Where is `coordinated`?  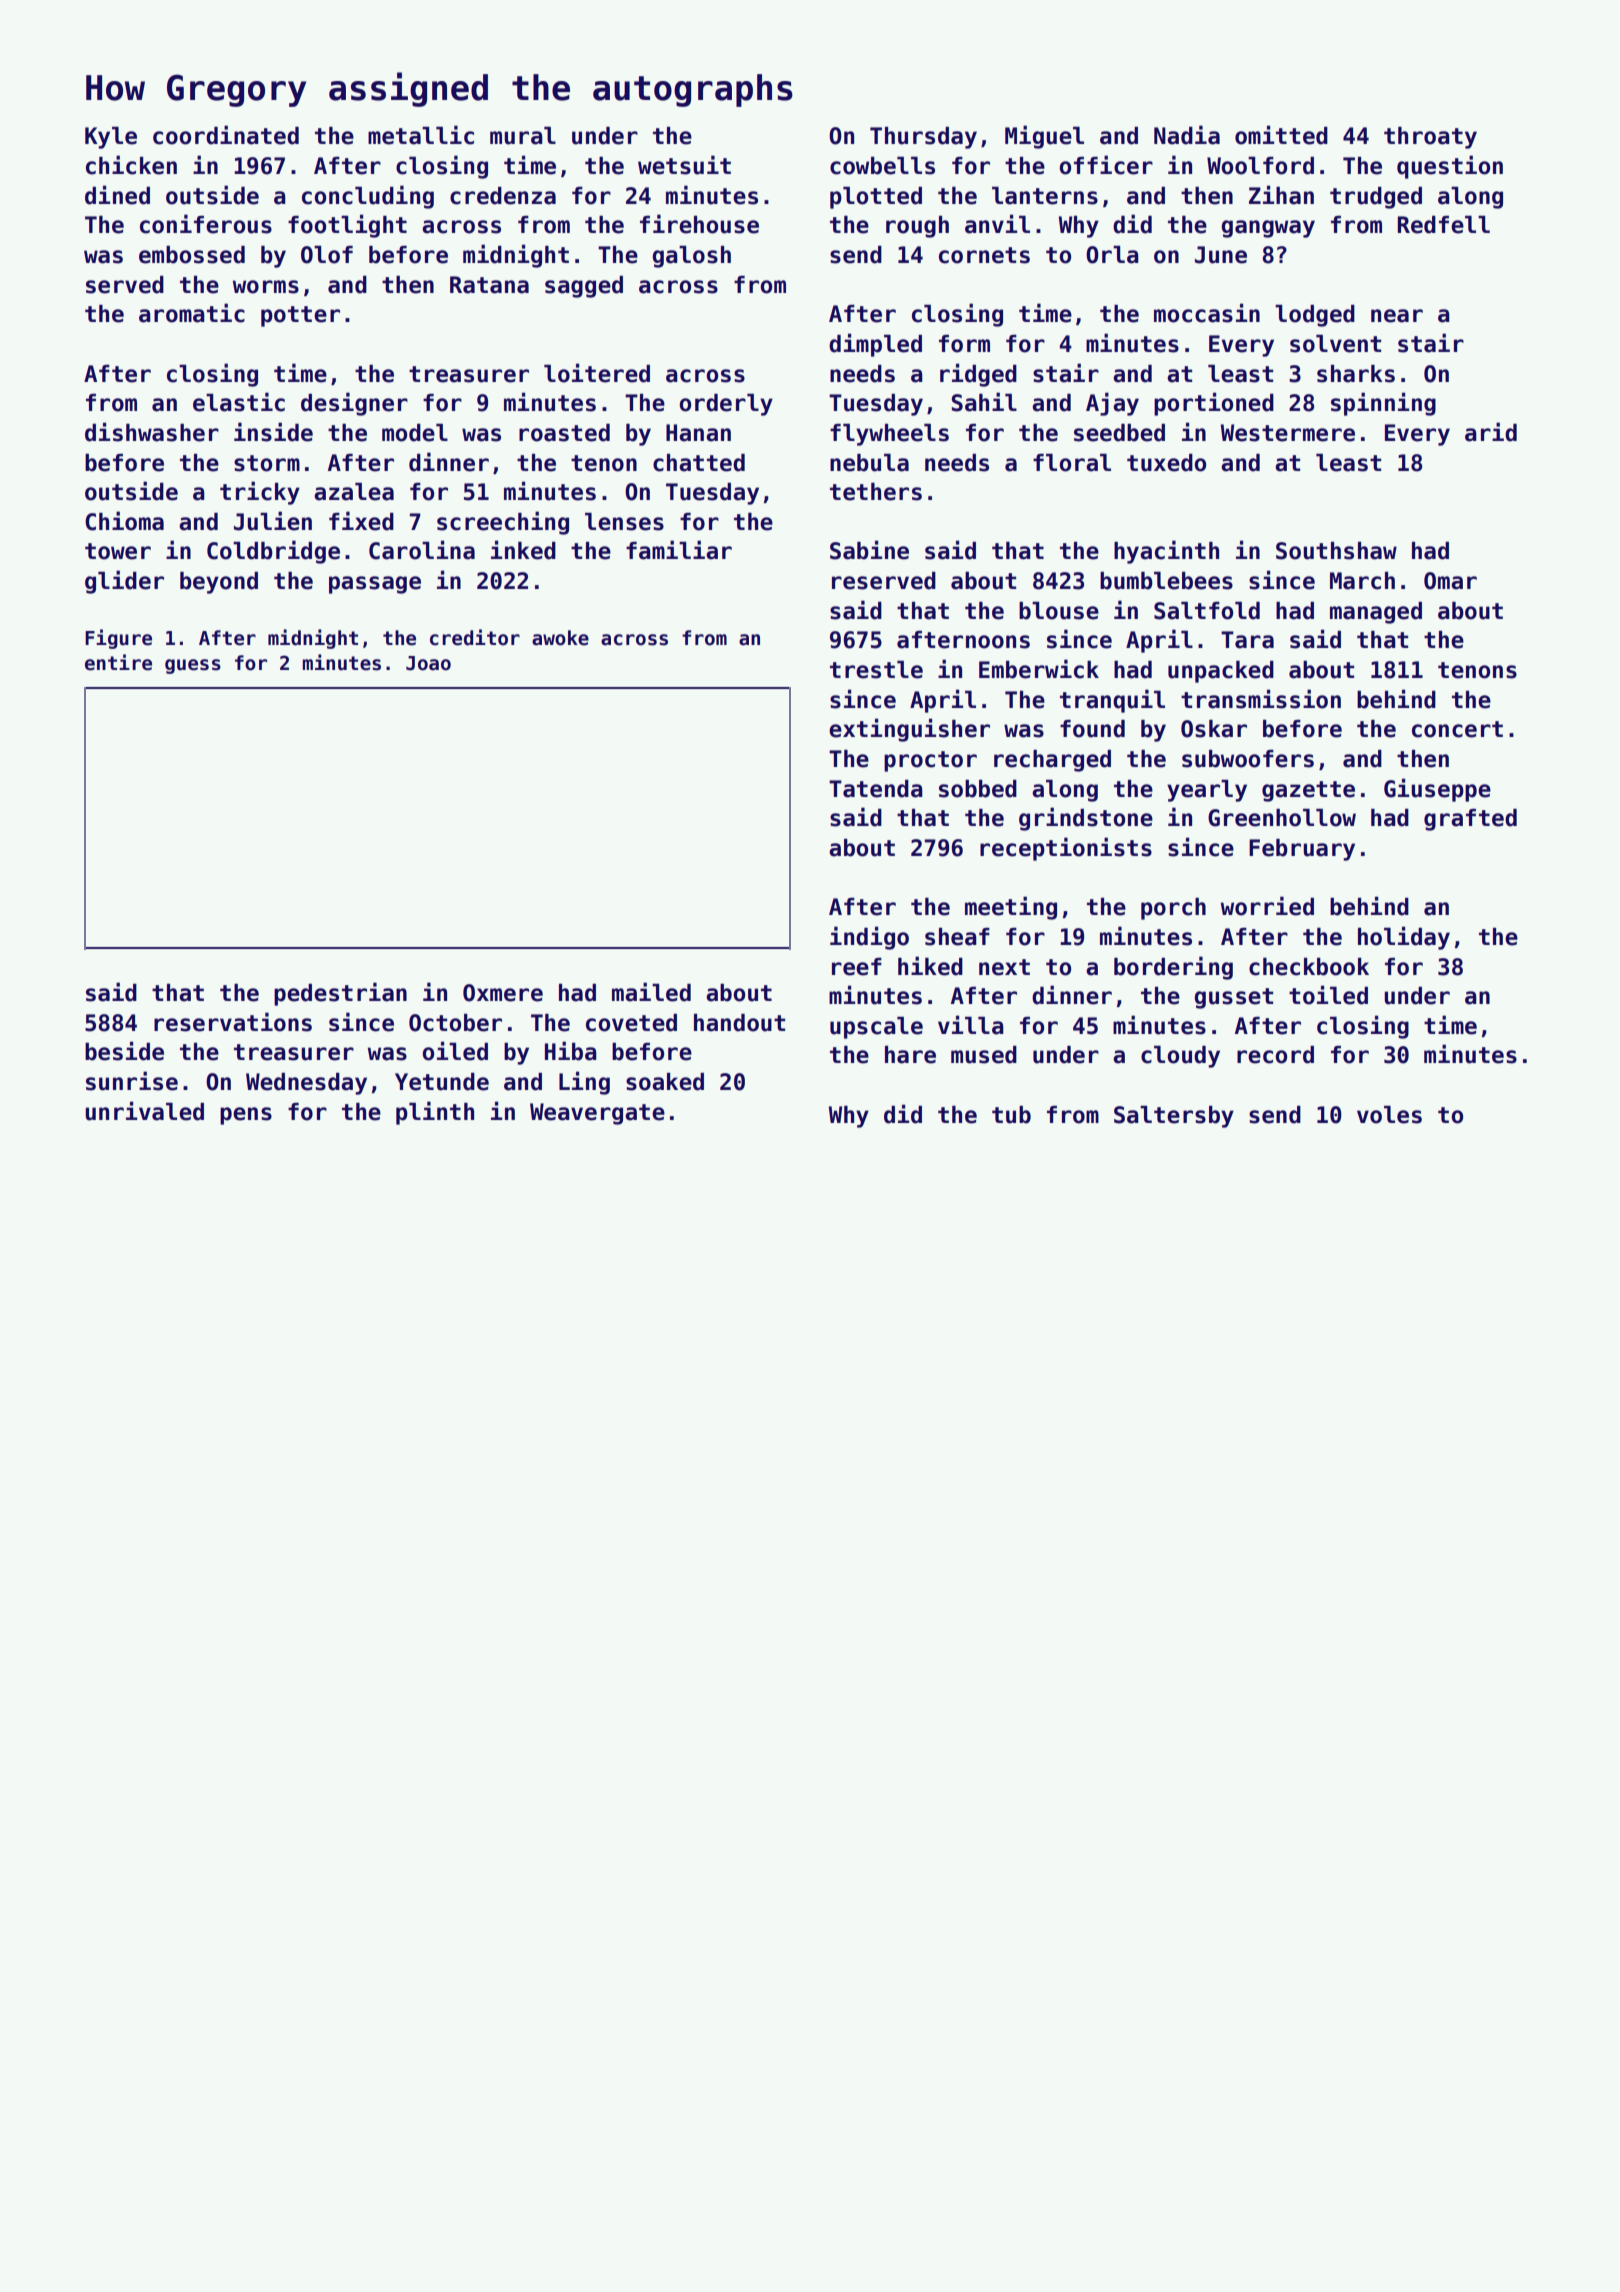 coordinated is located at coordinates (226, 135).
